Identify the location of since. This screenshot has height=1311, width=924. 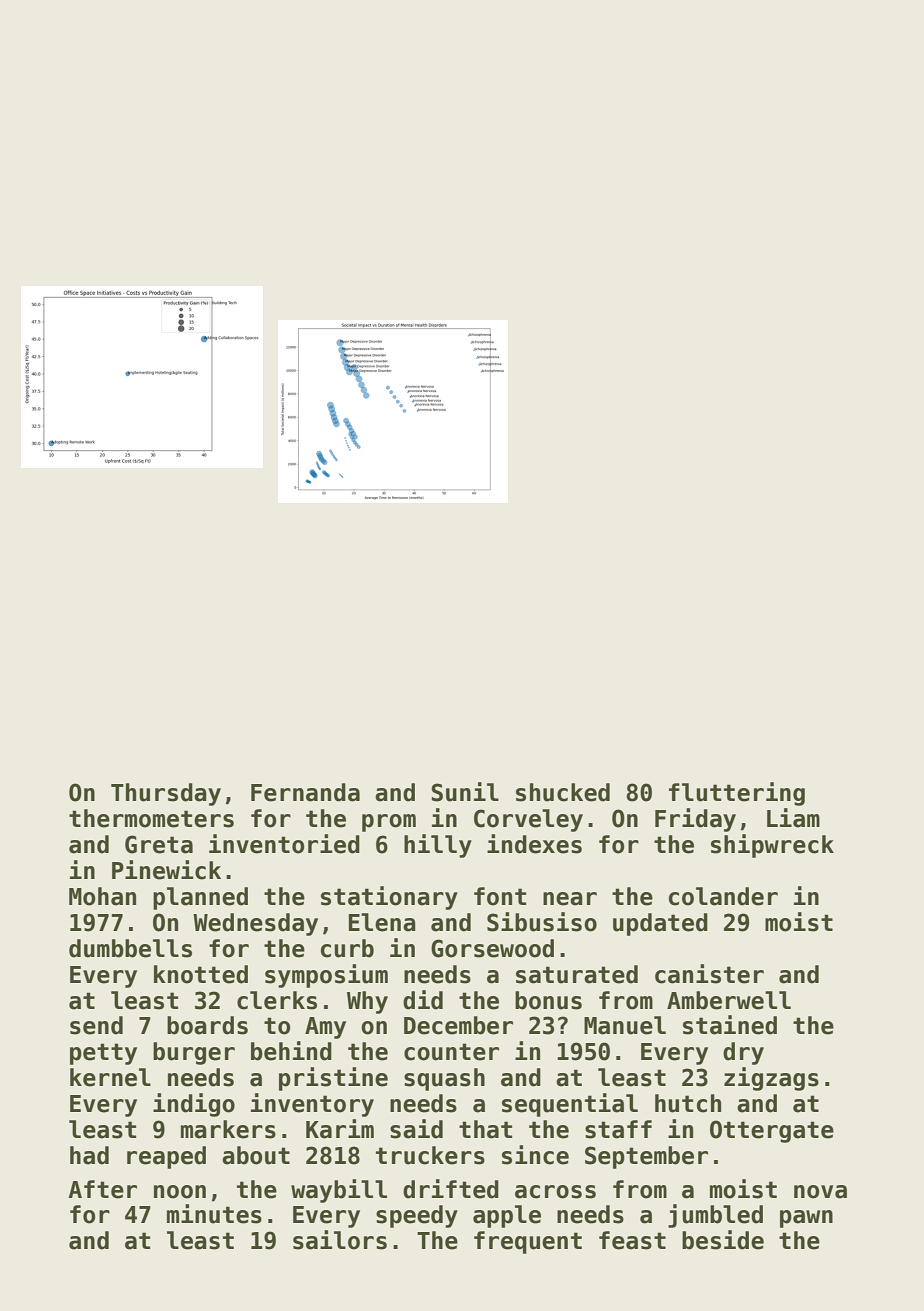
(535, 1155).
